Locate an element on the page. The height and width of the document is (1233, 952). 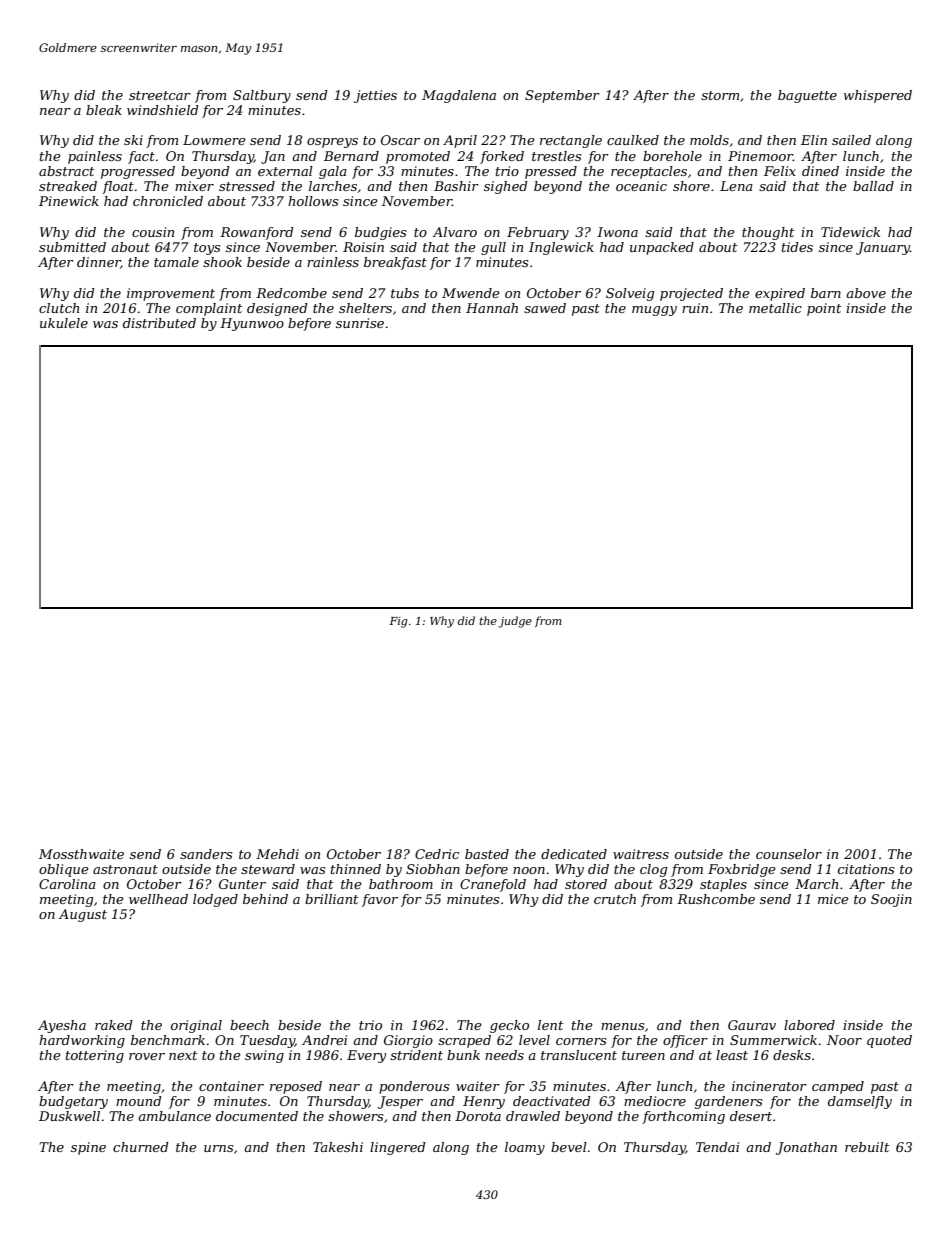
Rushcombe is located at coordinates (716, 899).
